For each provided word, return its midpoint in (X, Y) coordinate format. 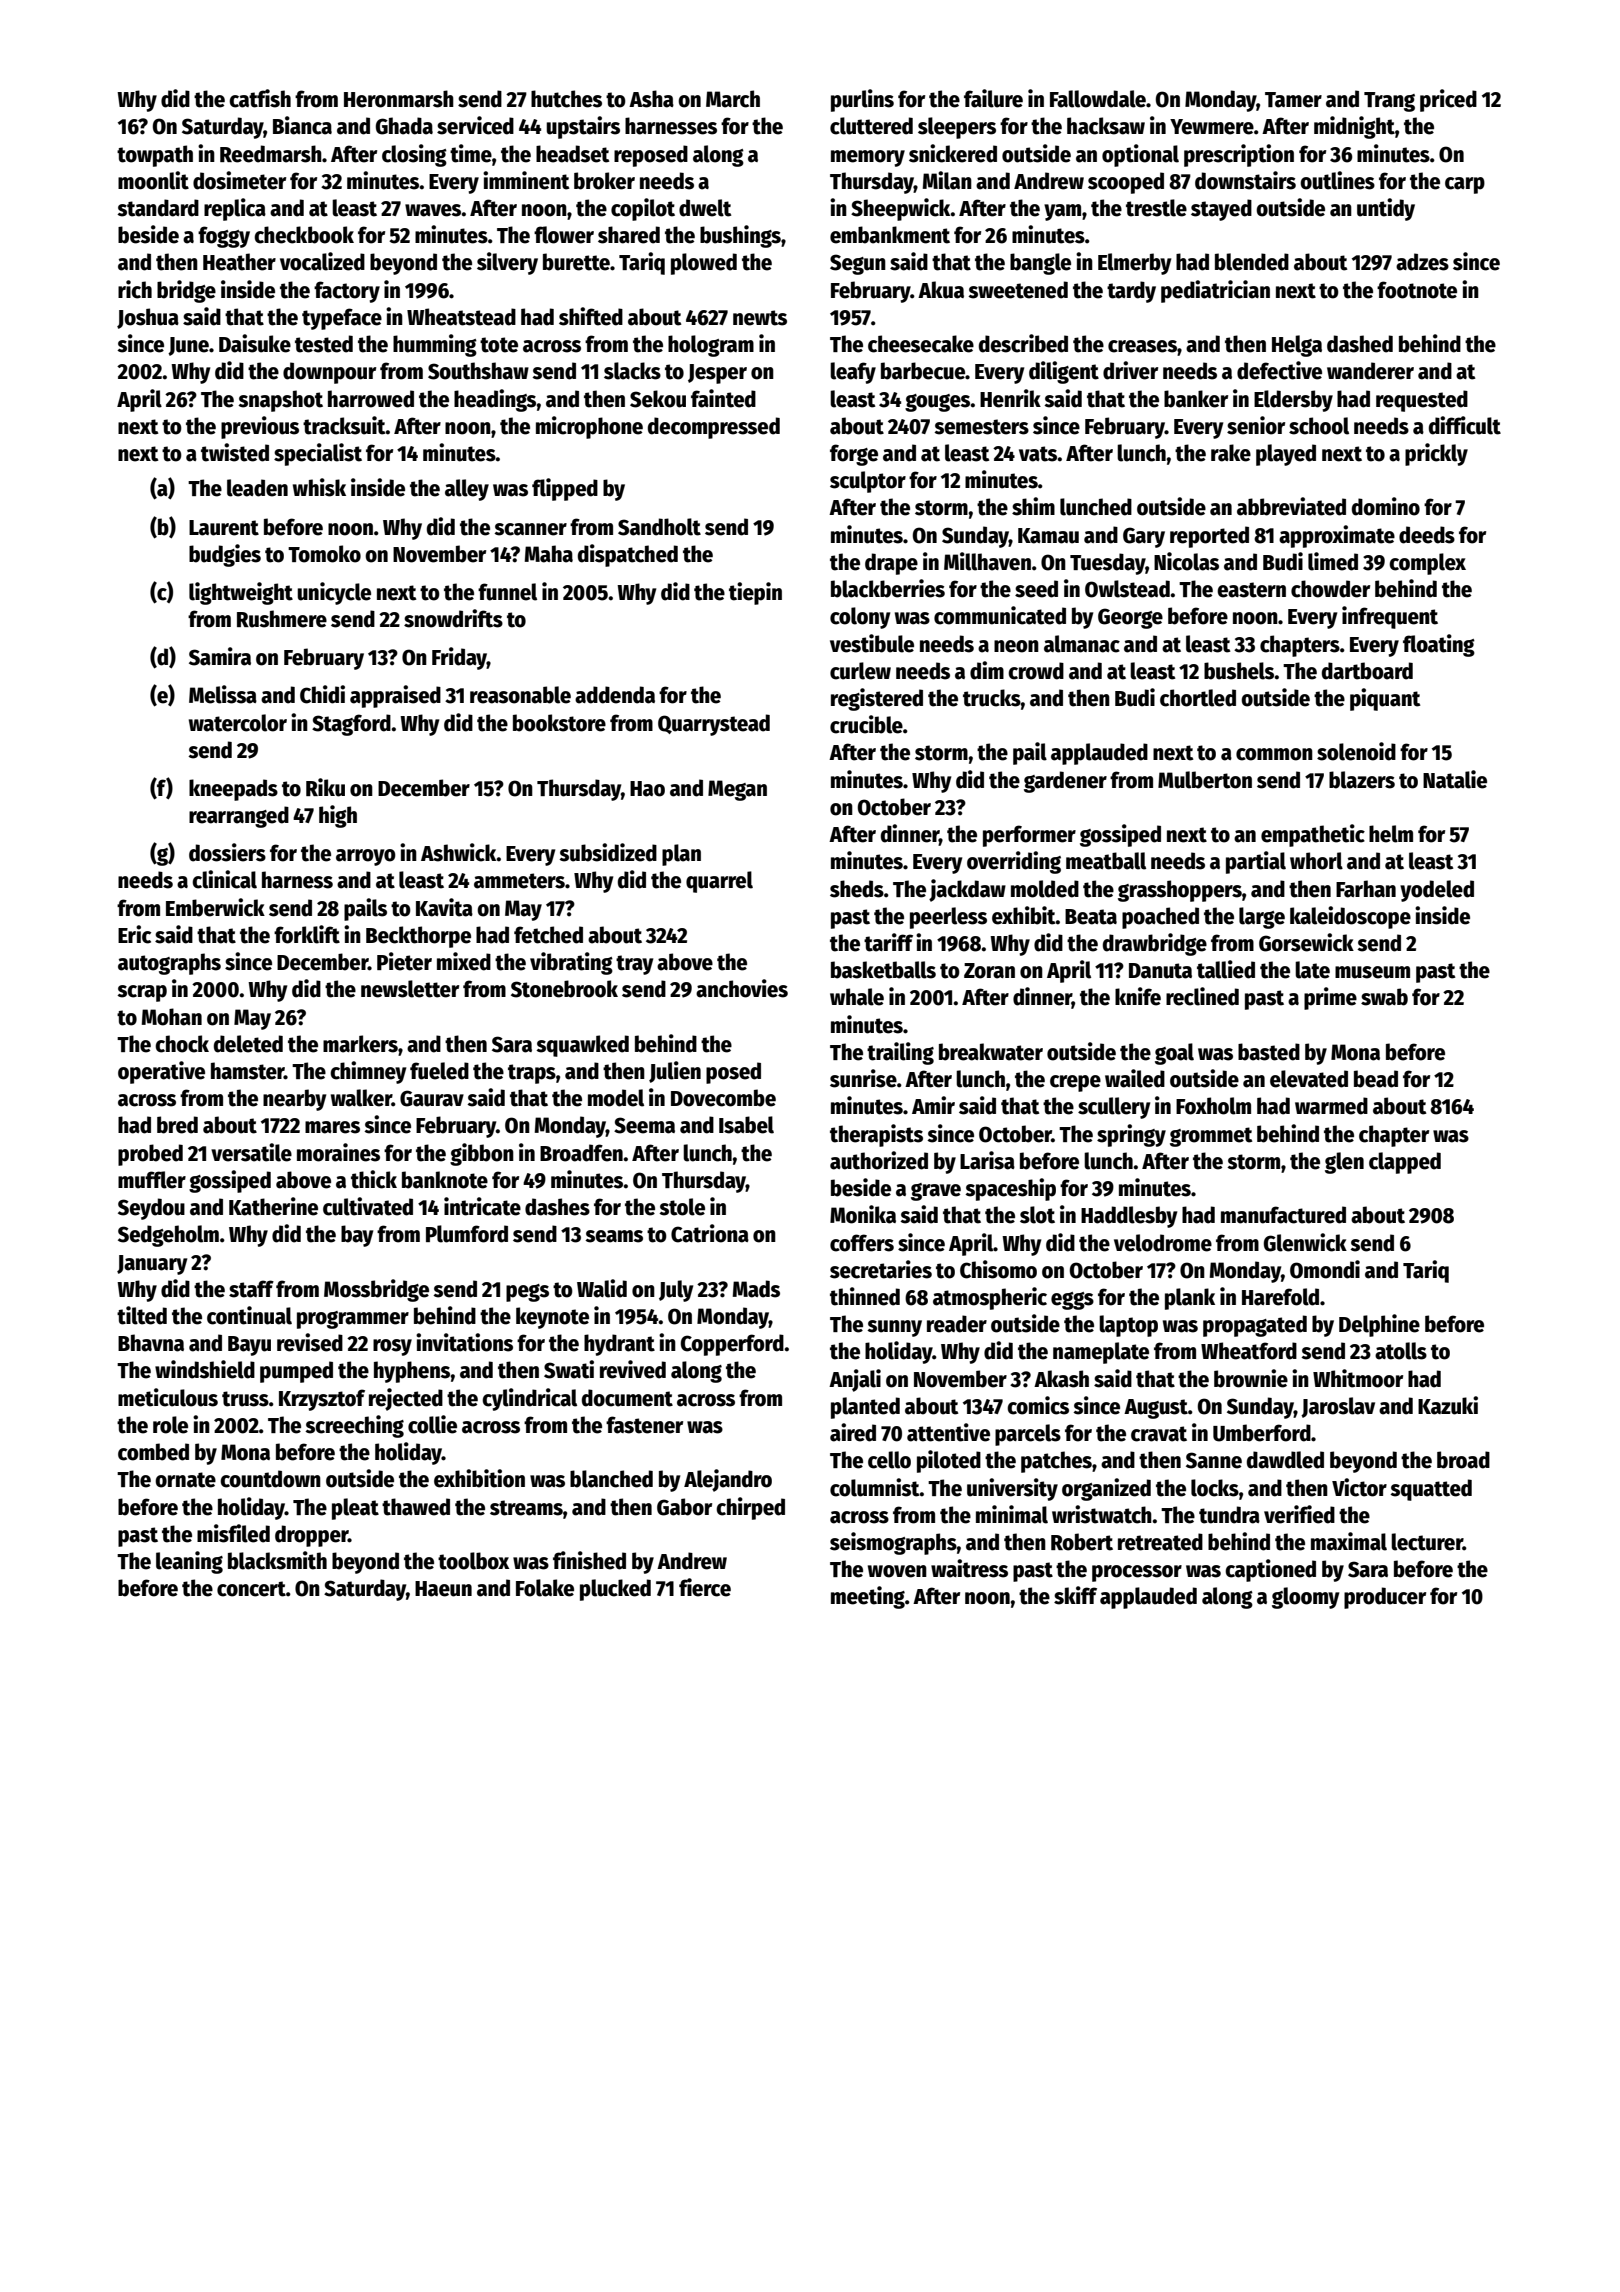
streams (526, 1508)
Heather (239, 262)
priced (1448, 100)
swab (1384, 997)
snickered (953, 153)
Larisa (987, 1160)
